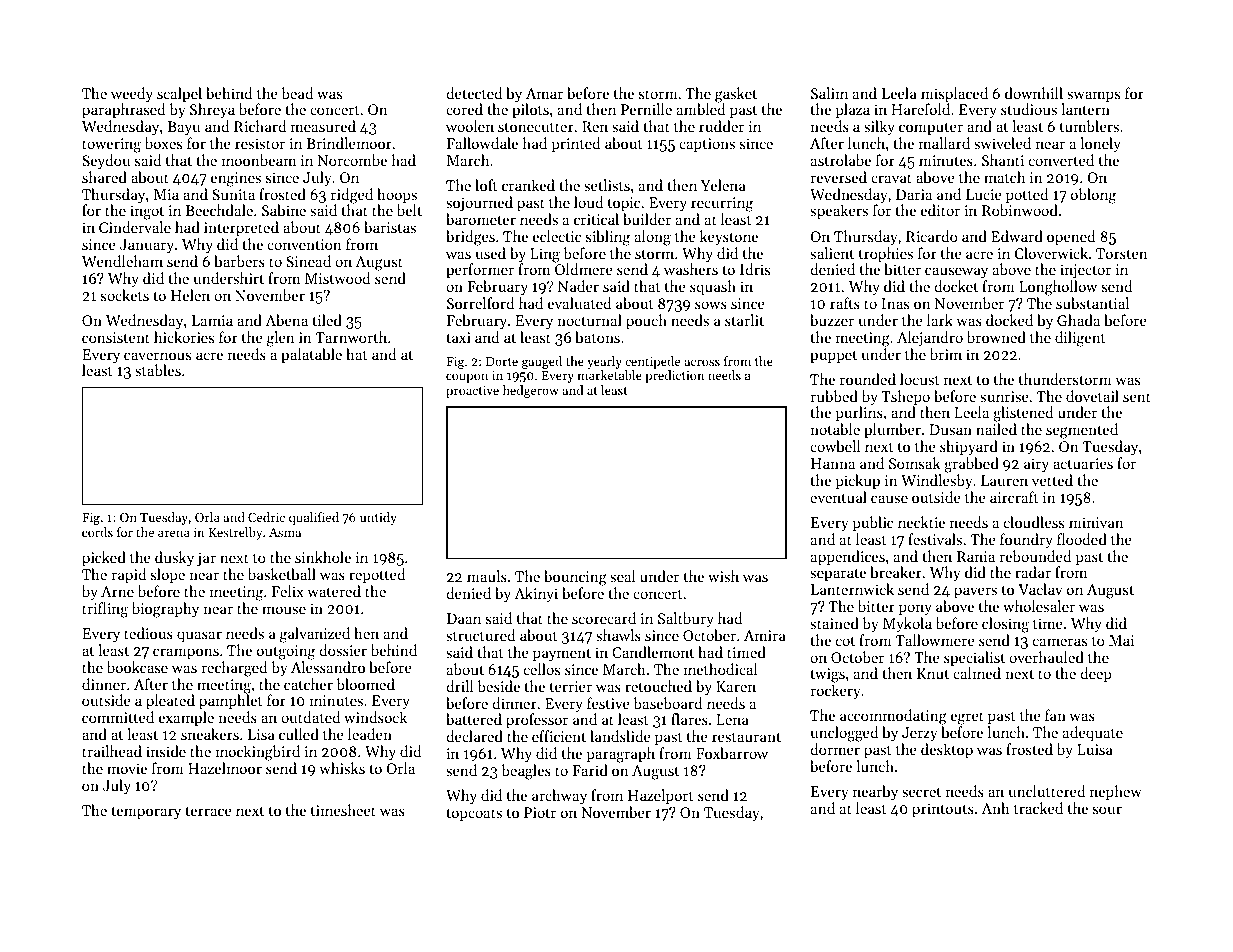  What do you see at coordinates (540, 812) in the screenshot?
I see `Piotr` at bounding box center [540, 812].
